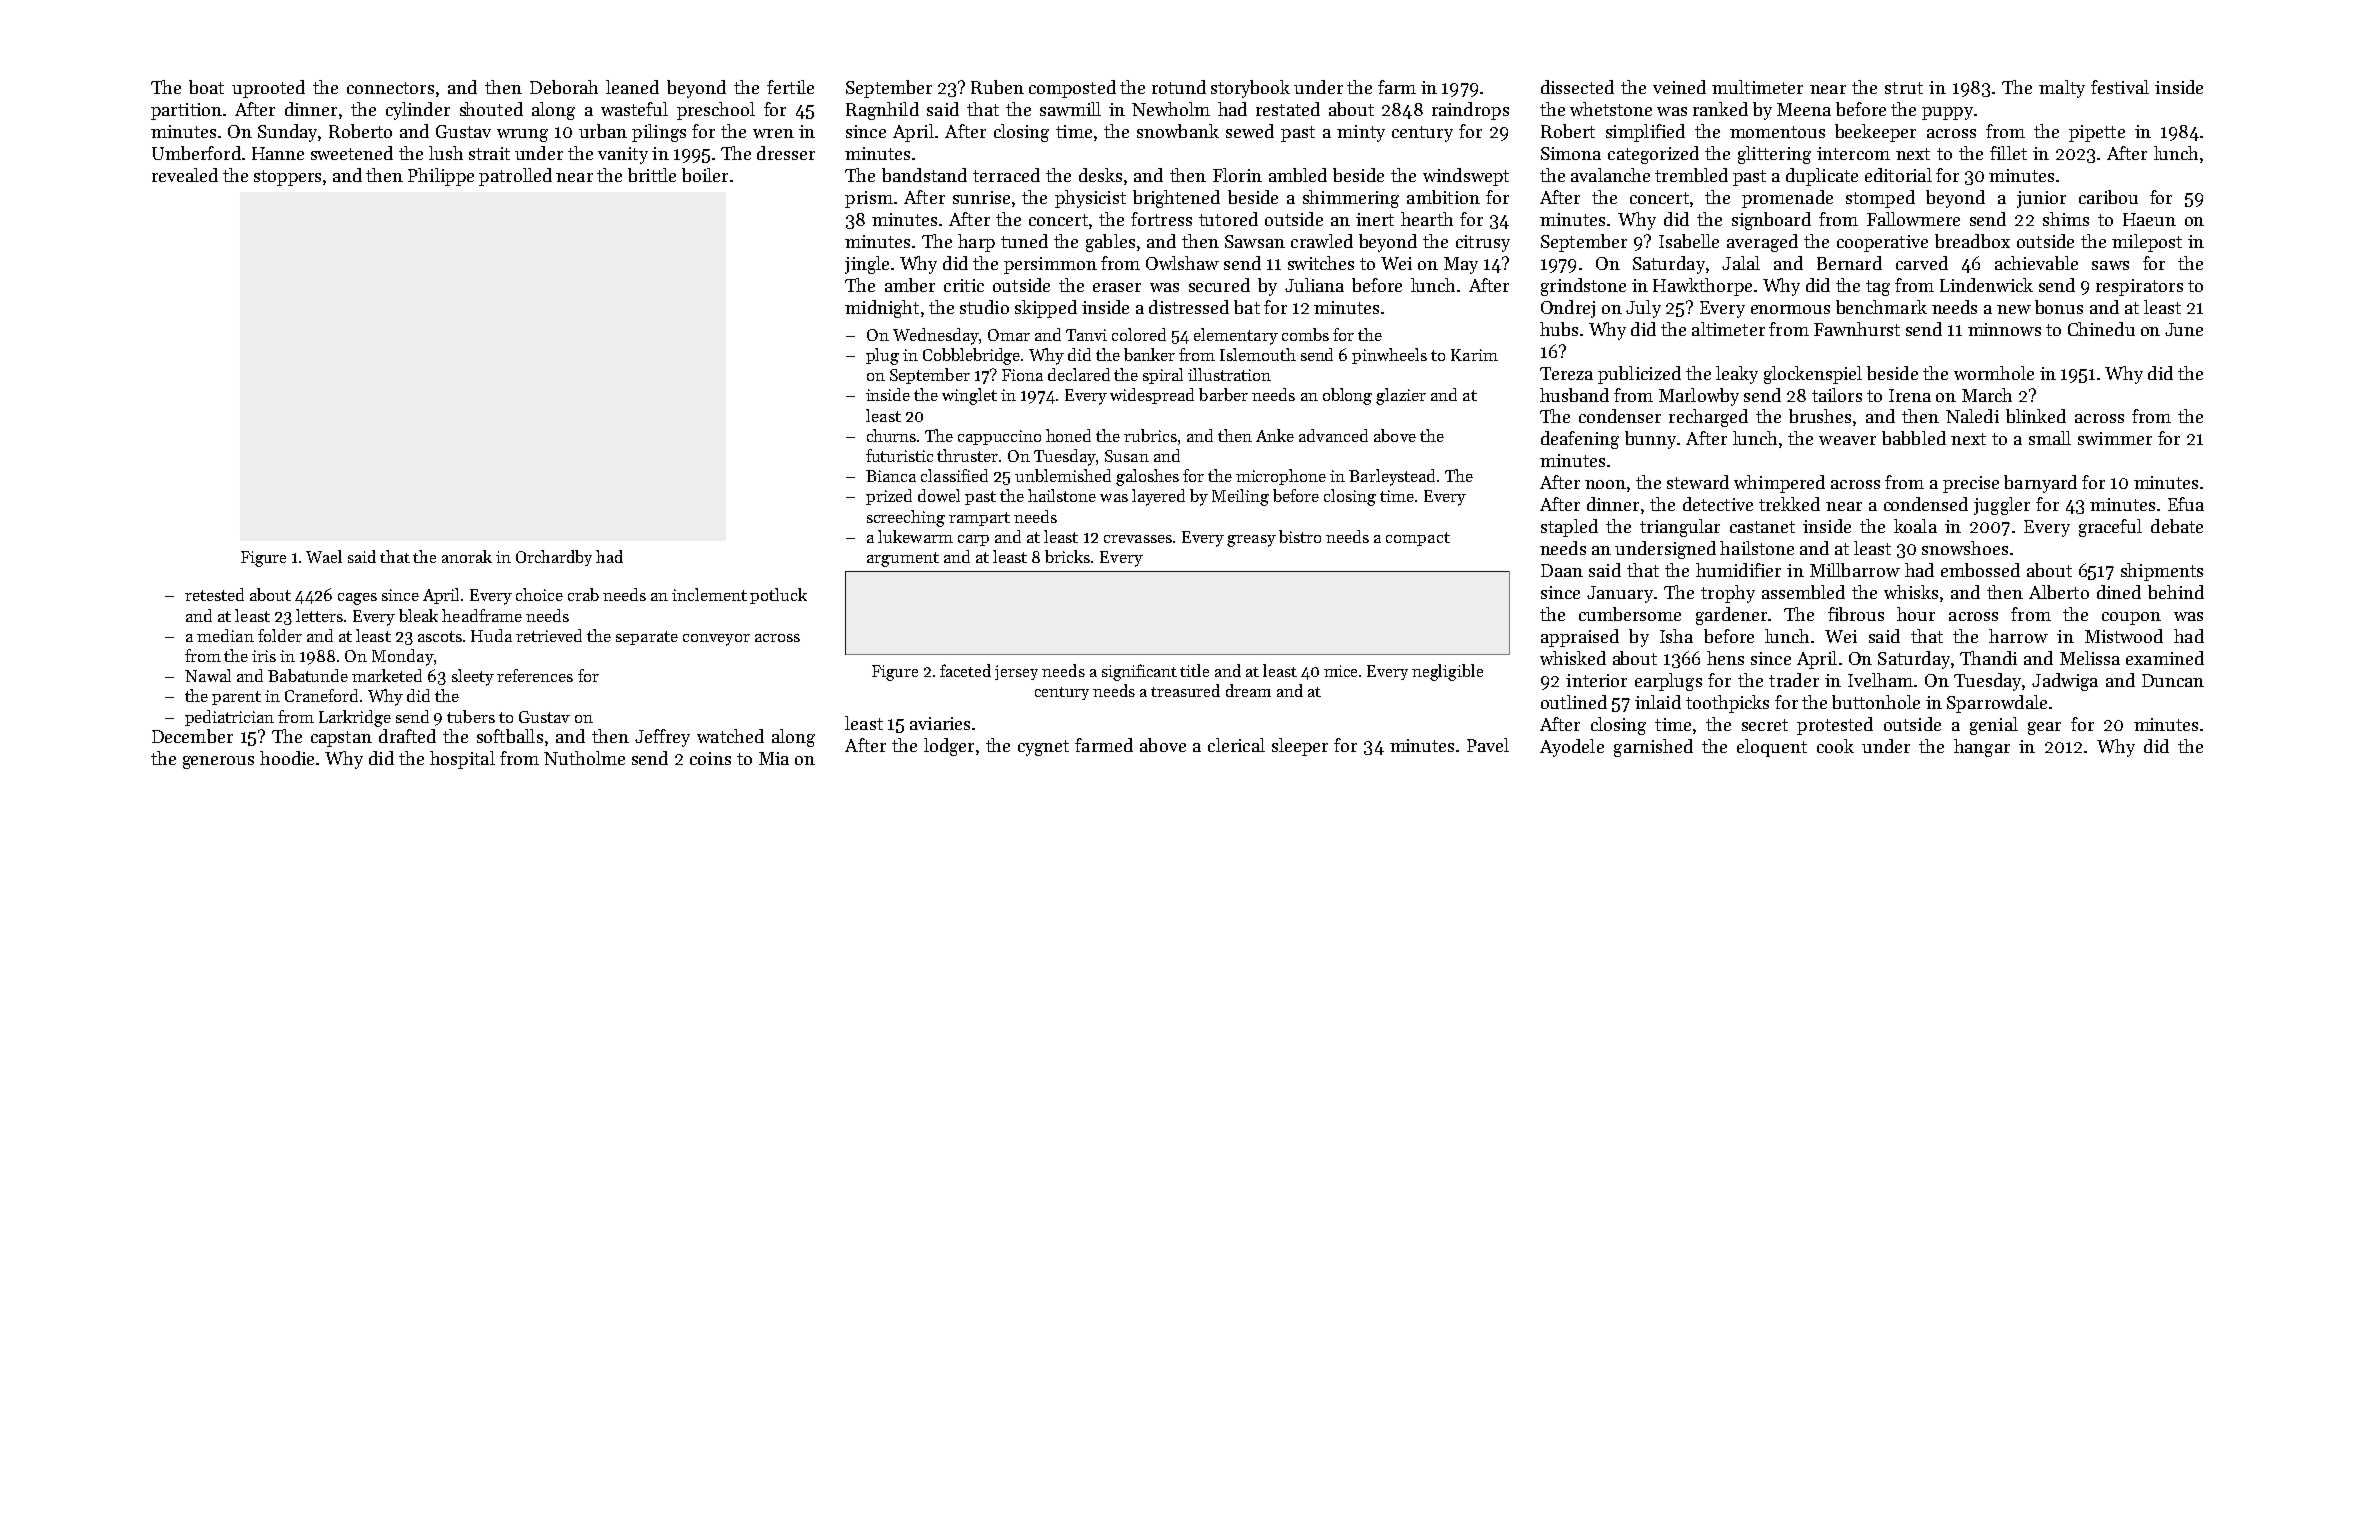 This screenshot has height=1524, width=2355. I want to click on snowshoes, so click(1965, 548).
